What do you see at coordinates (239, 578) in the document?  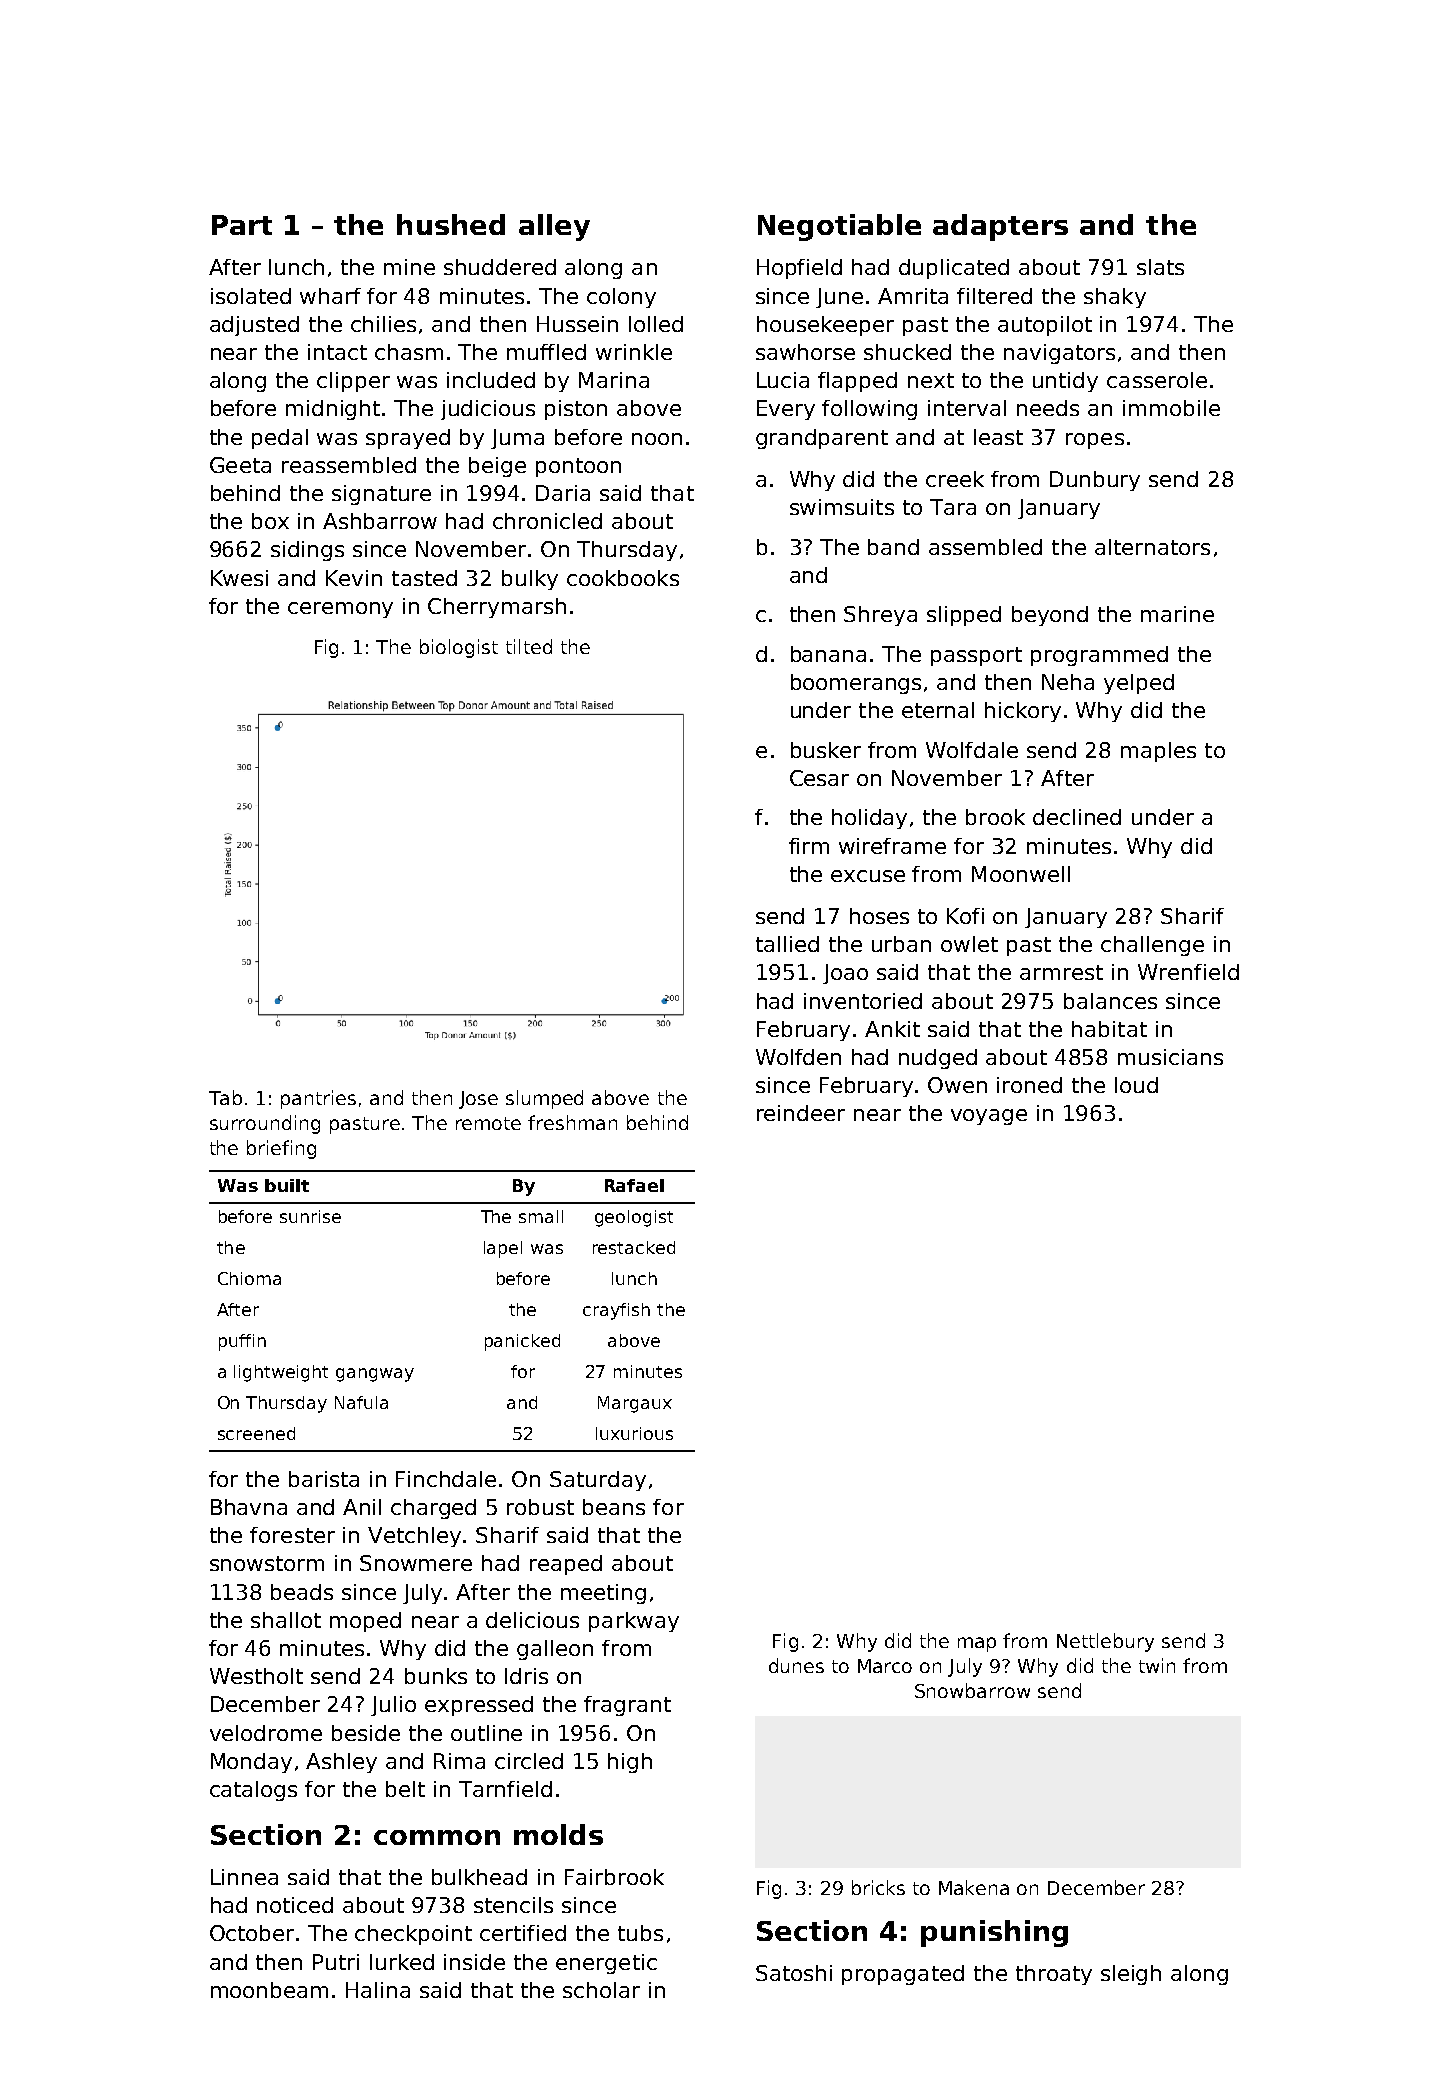 I see `Kwesi` at bounding box center [239, 578].
